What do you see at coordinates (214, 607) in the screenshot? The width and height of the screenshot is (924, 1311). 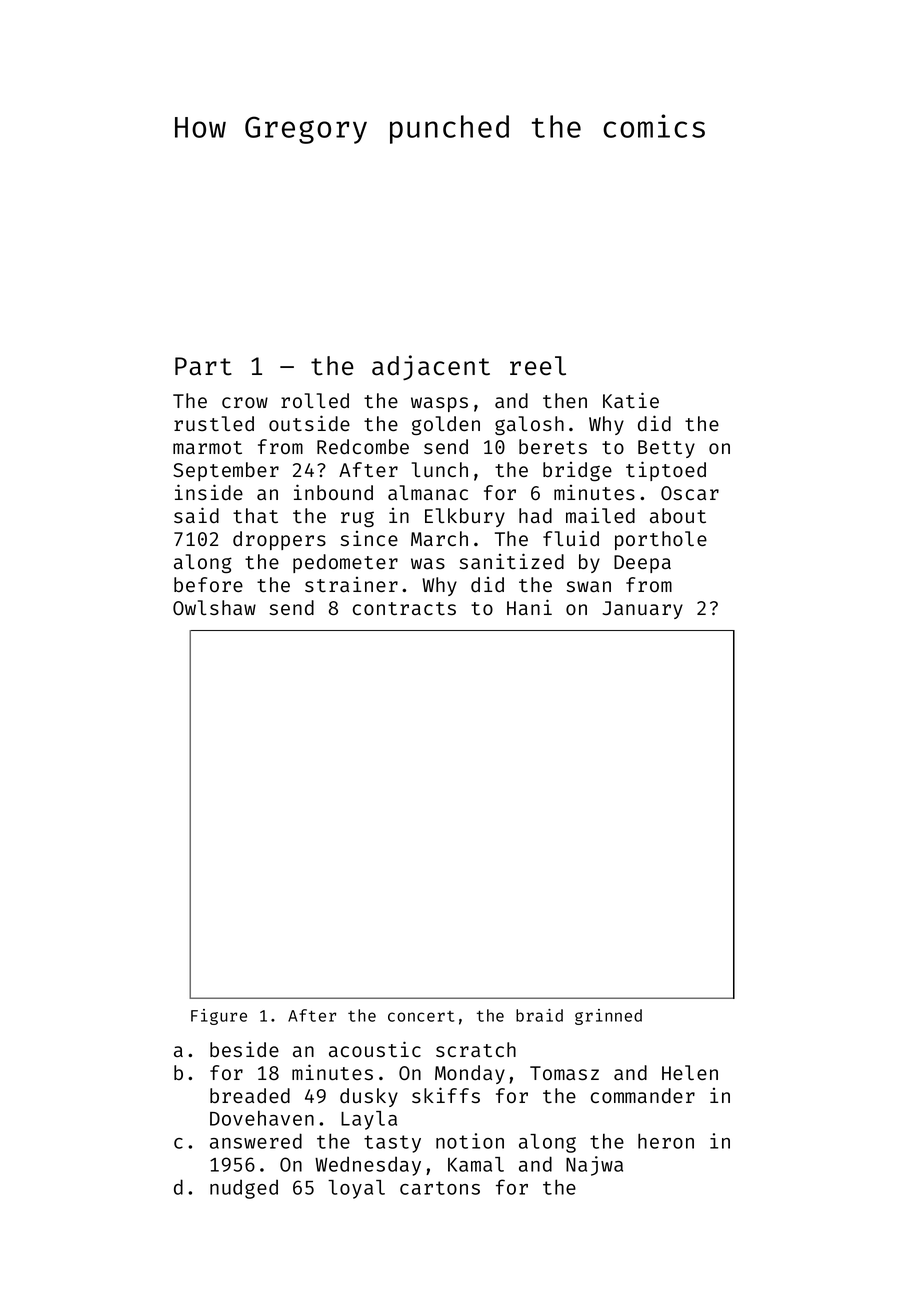 I see `Owlshaw` at bounding box center [214, 607].
